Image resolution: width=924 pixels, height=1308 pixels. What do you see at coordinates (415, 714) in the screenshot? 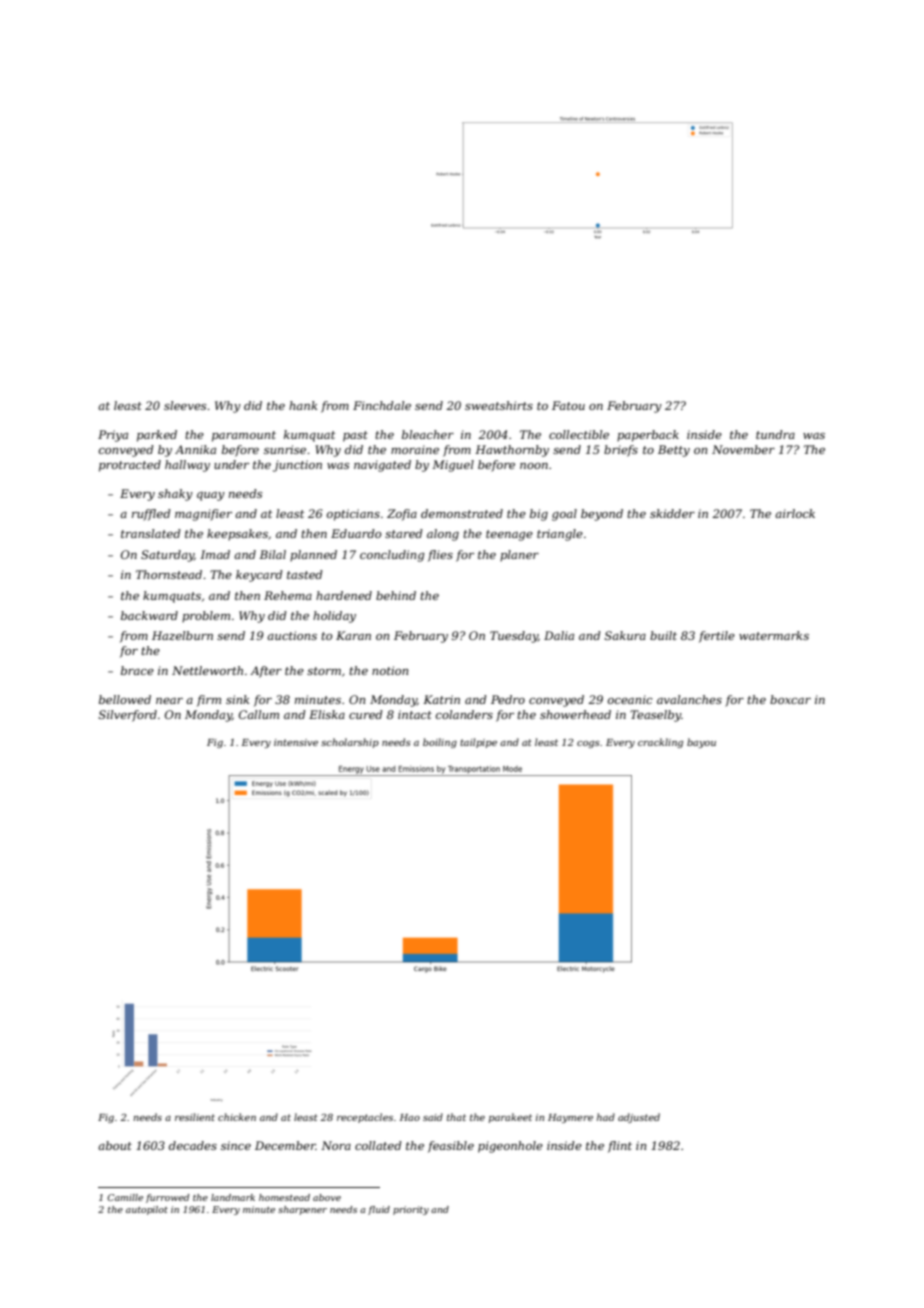
I see `intact` at bounding box center [415, 714].
